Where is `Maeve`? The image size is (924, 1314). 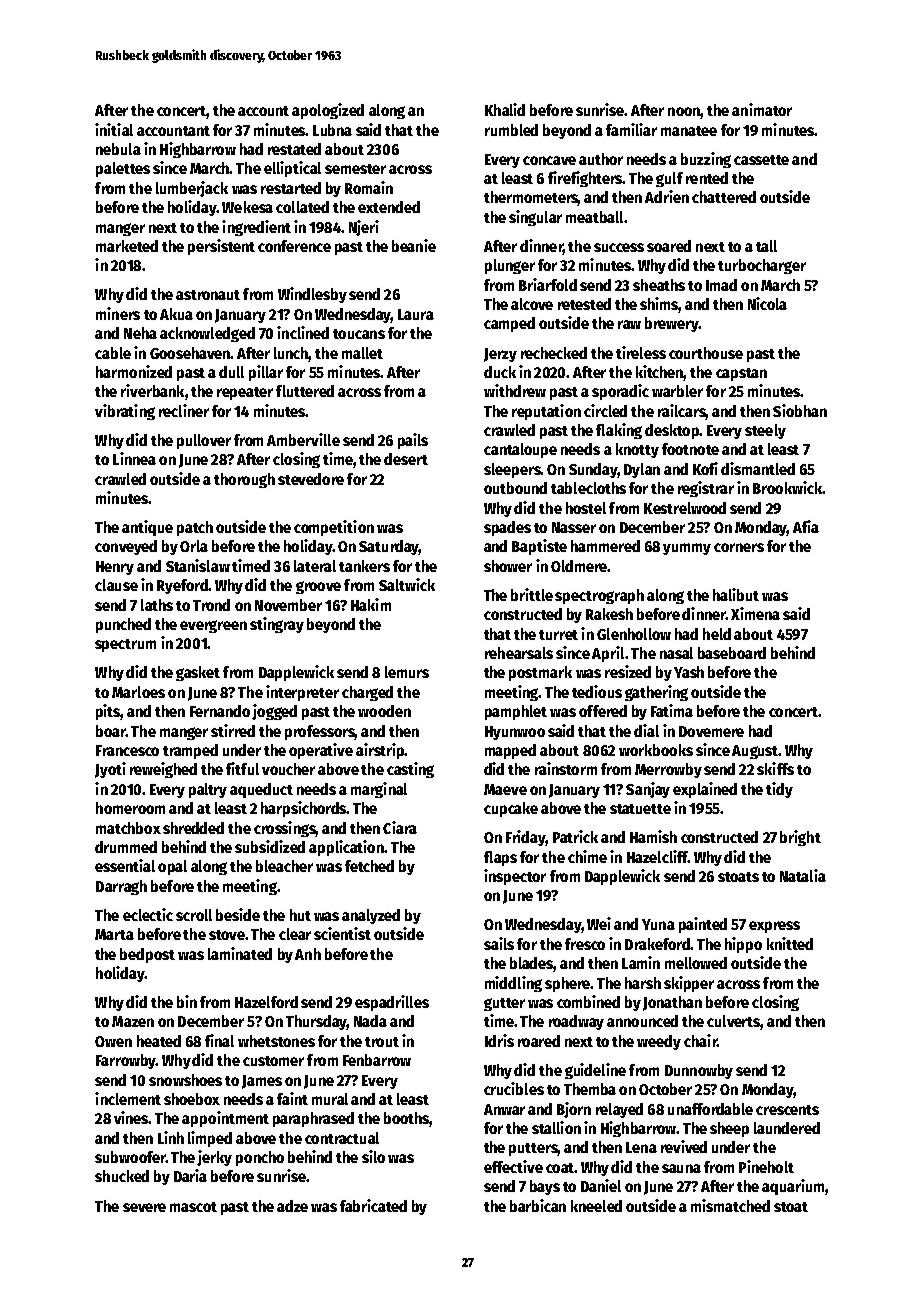 Maeve is located at coordinates (505, 789).
